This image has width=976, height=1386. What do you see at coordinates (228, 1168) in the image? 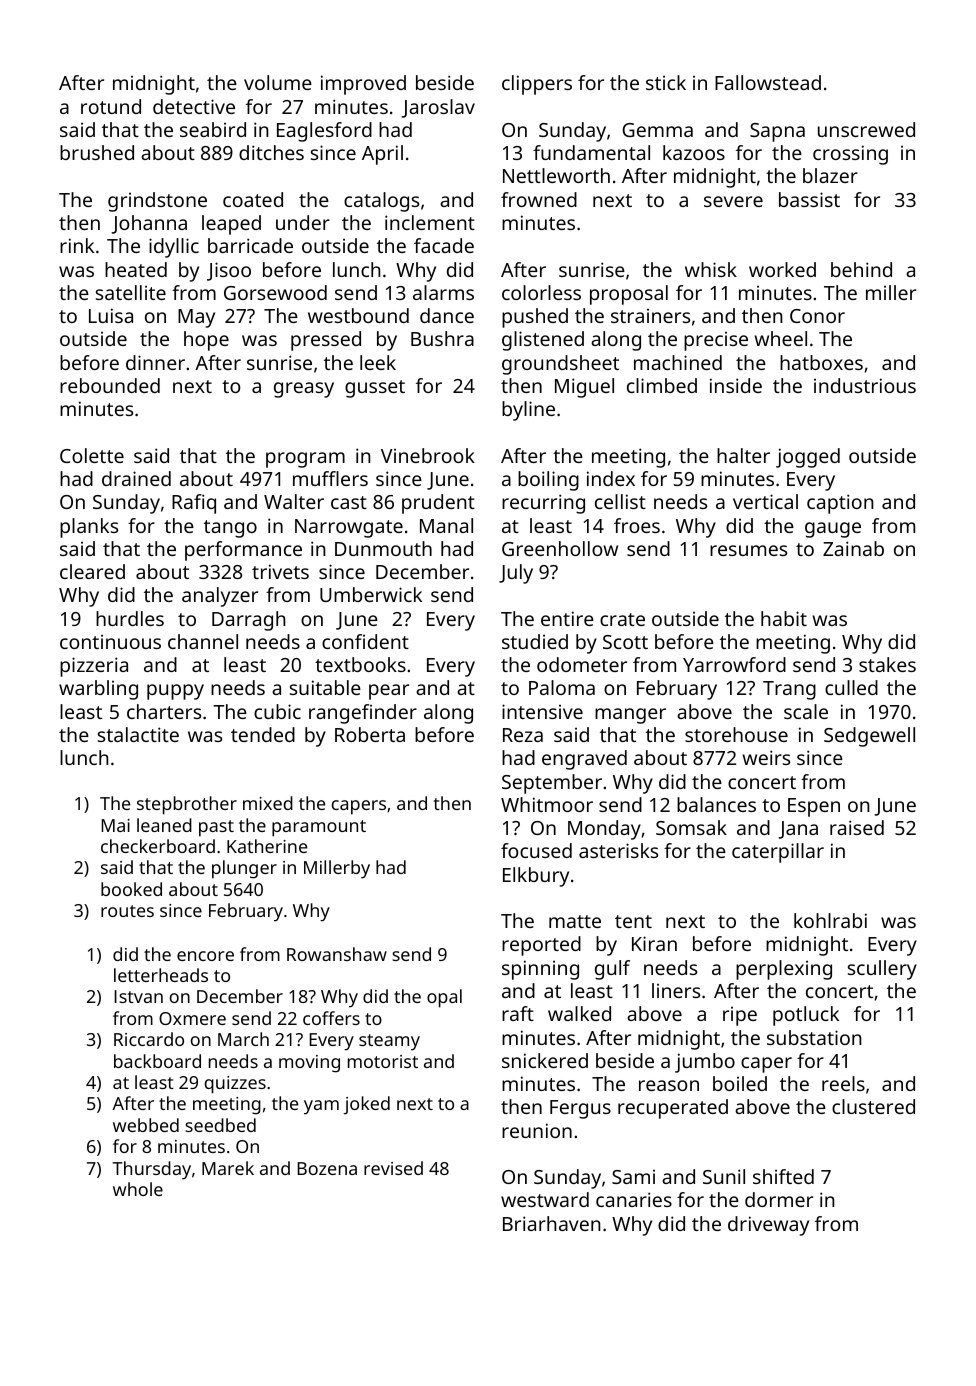
I see `Marek` at bounding box center [228, 1168].
